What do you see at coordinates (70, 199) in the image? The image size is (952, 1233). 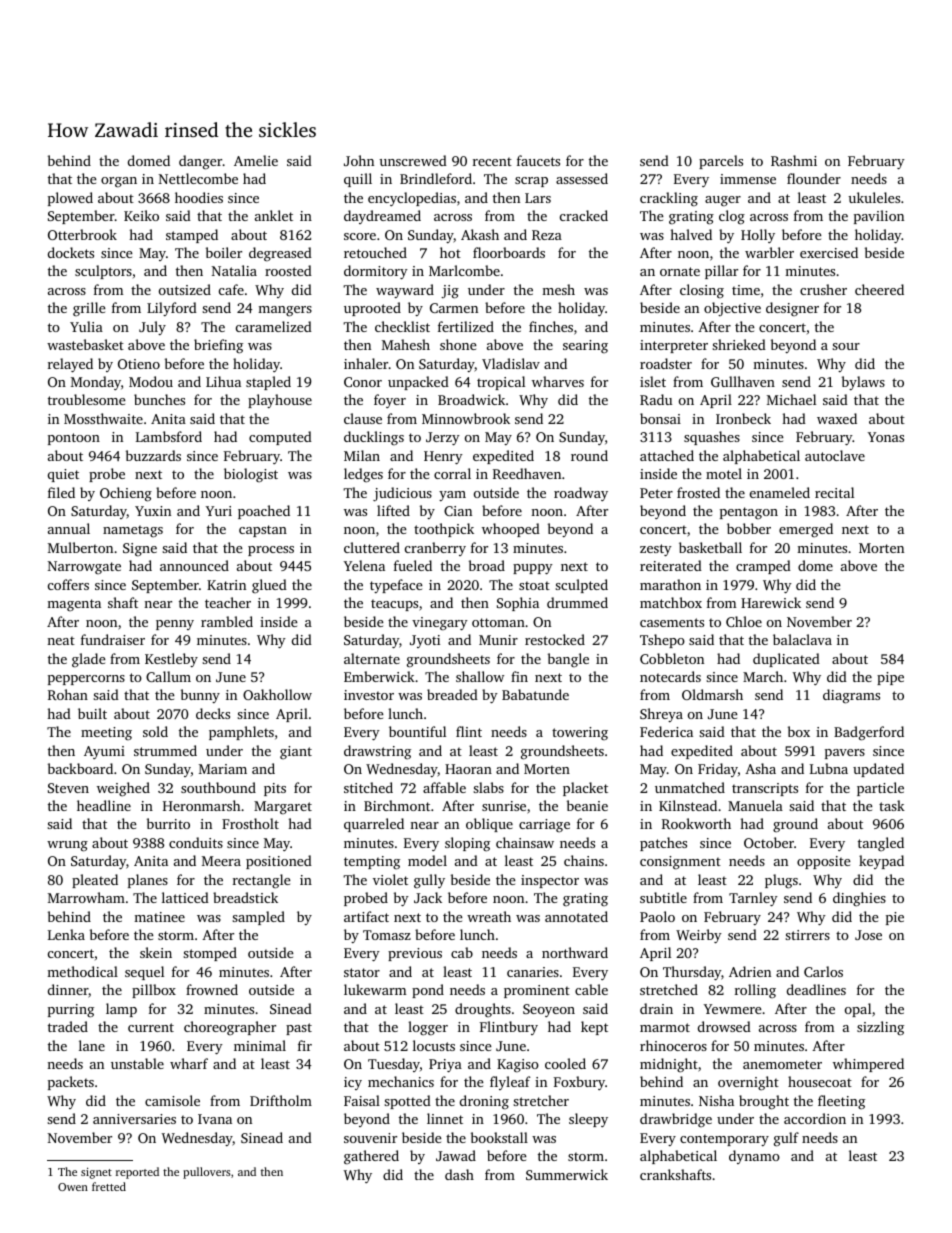 I see `plowed` at bounding box center [70, 199].
